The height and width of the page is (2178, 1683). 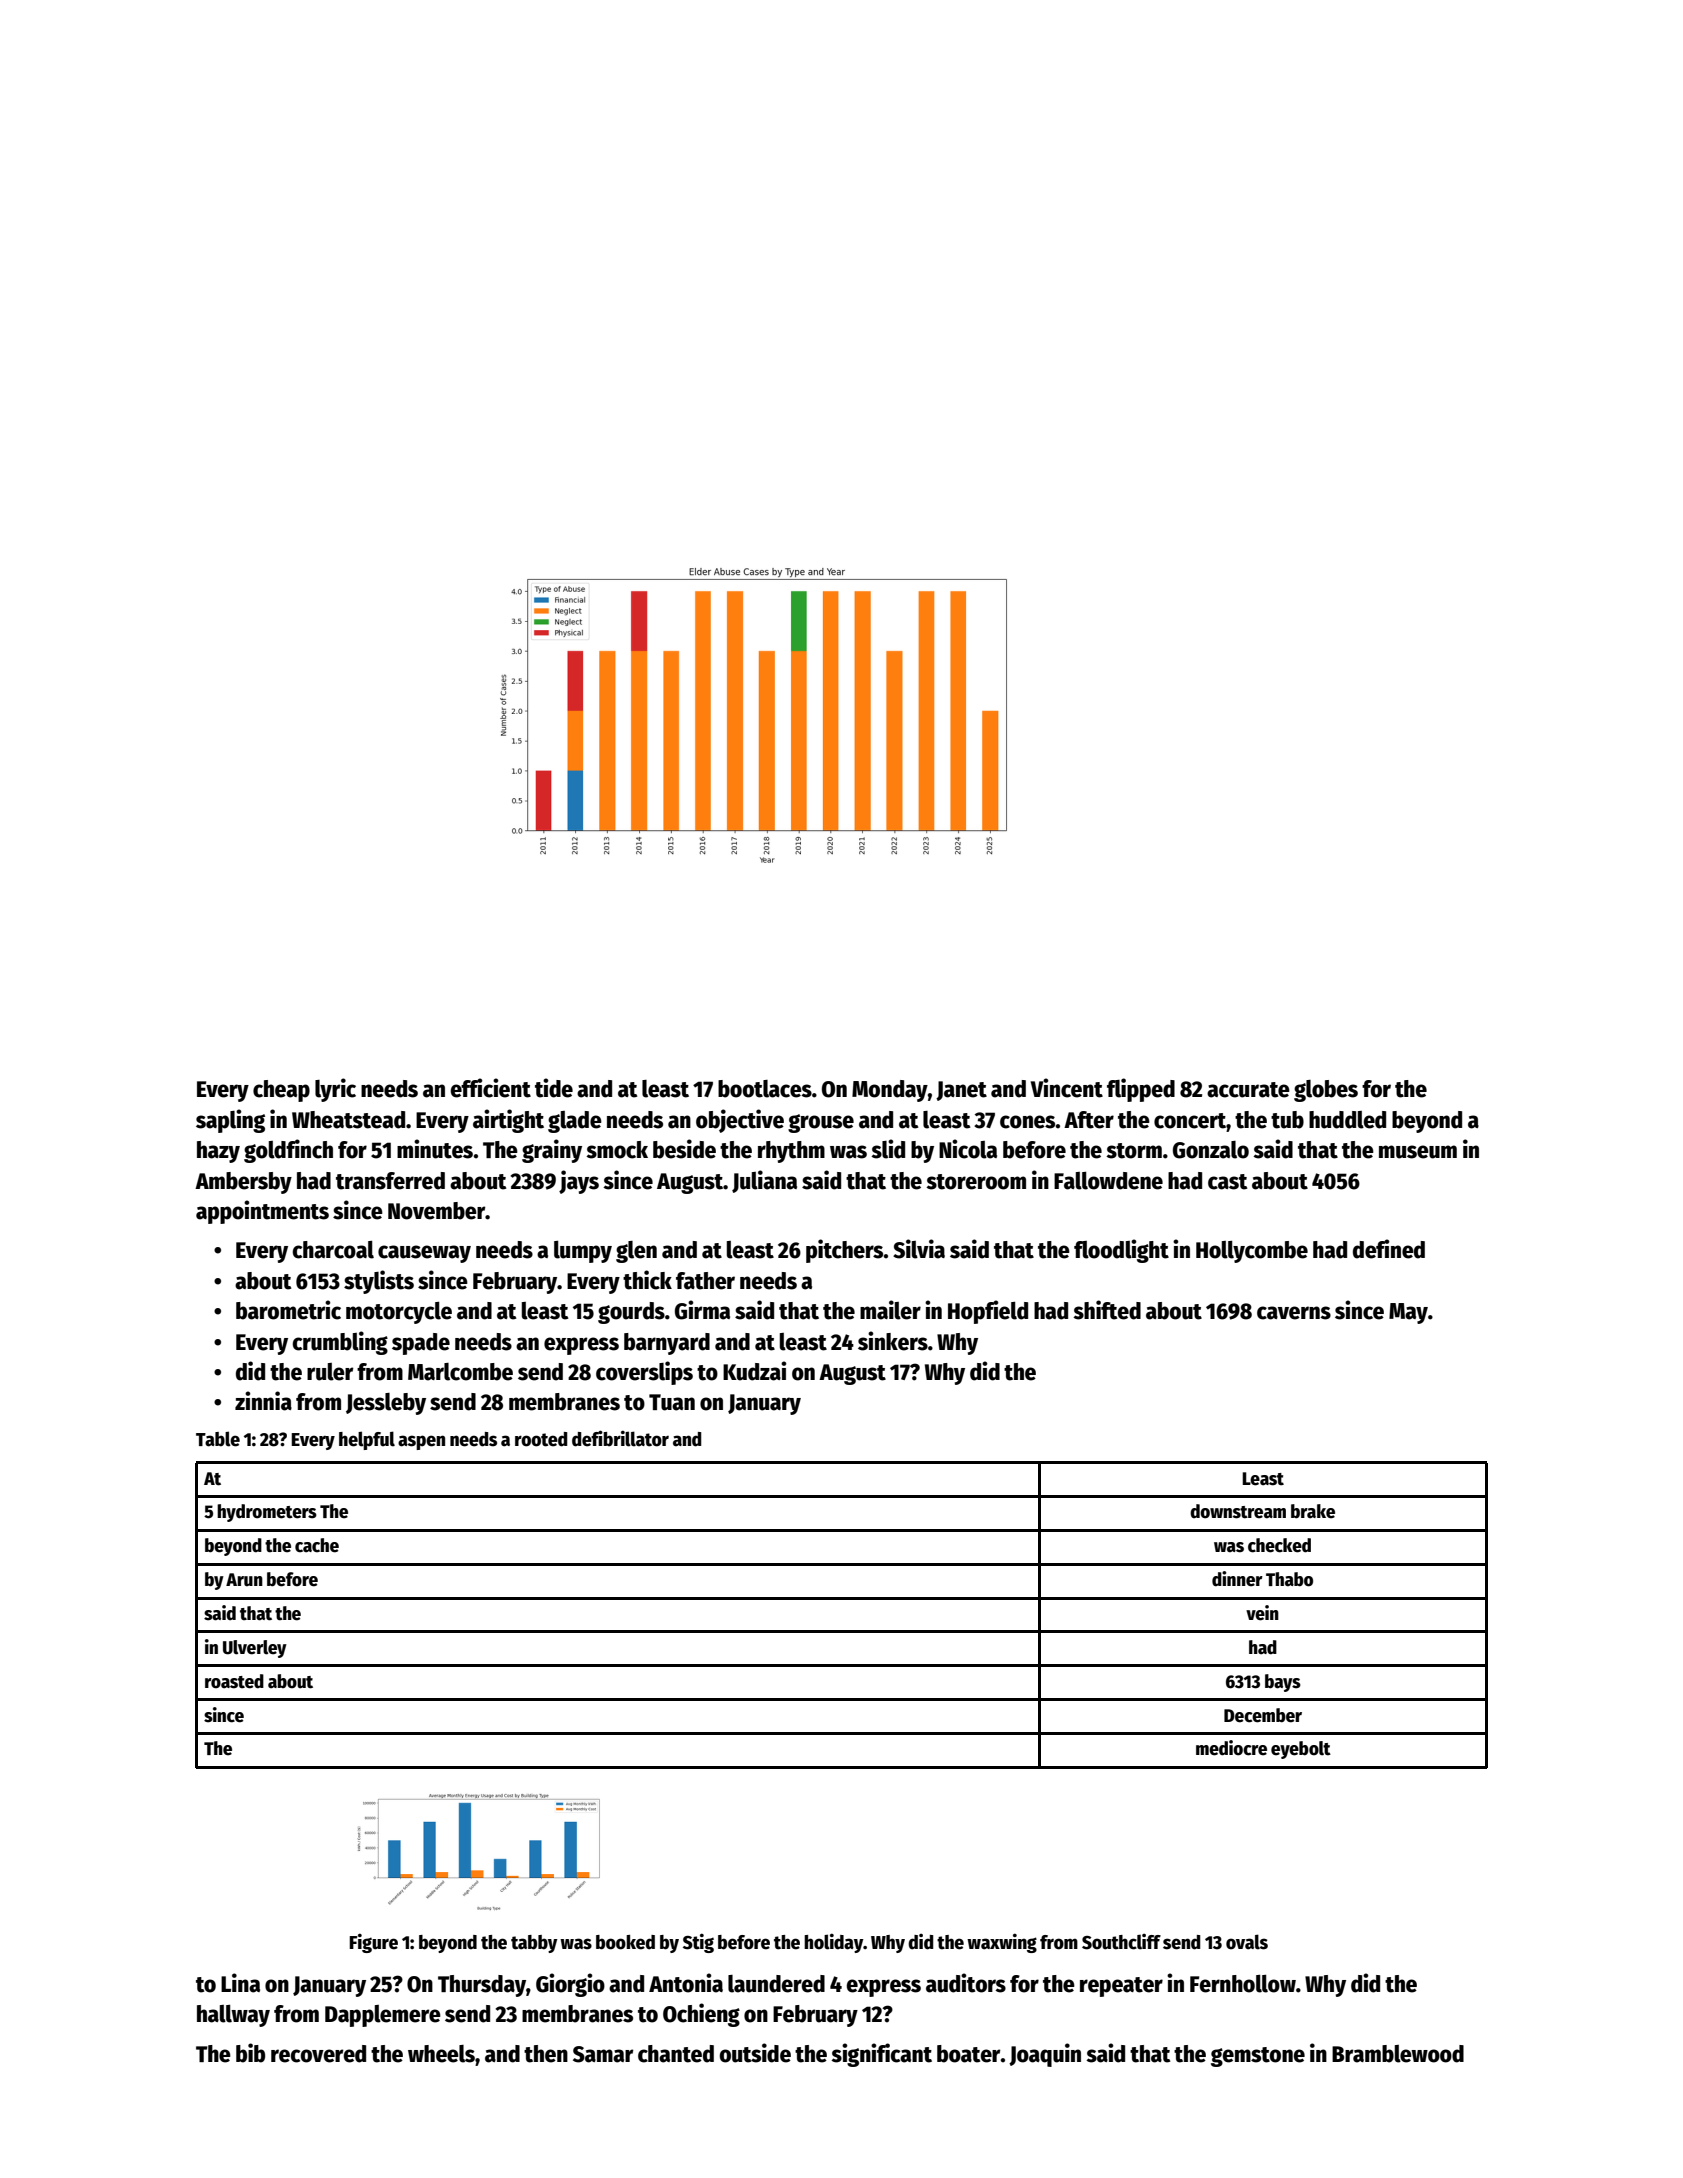 What do you see at coordinates (1107, 1310) in the page?
I see `shifted` at bounding box center [1107, 1310].
